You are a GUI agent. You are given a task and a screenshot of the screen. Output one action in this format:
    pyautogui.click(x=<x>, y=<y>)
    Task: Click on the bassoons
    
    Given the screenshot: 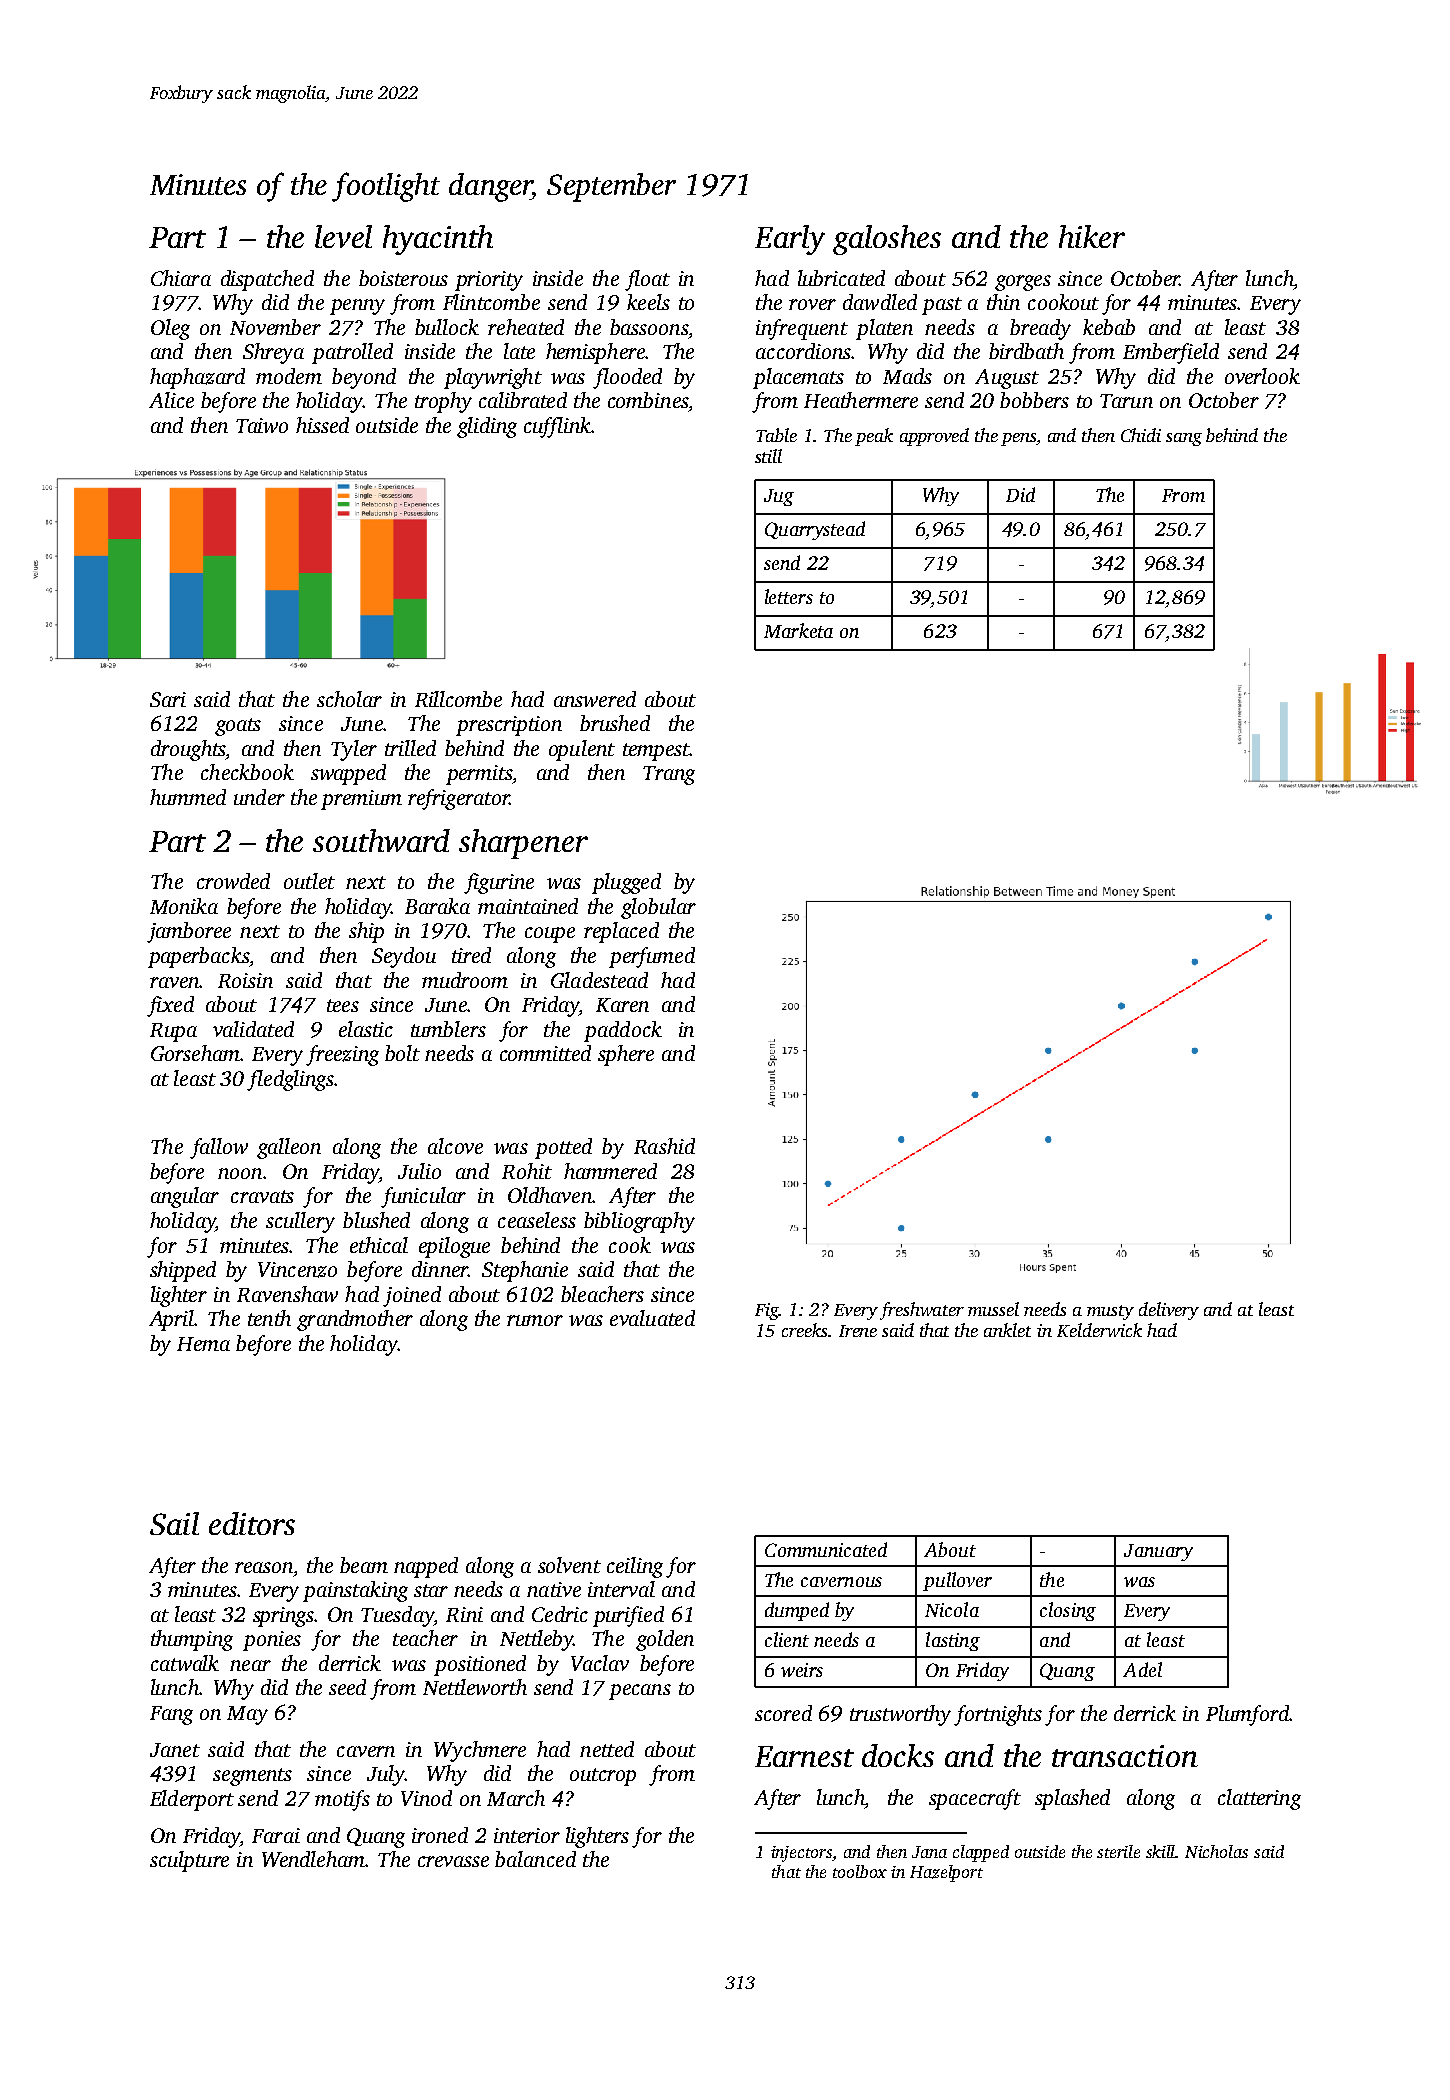 What is the action you would take?
    pyautogui.click(x=649, y=327)
